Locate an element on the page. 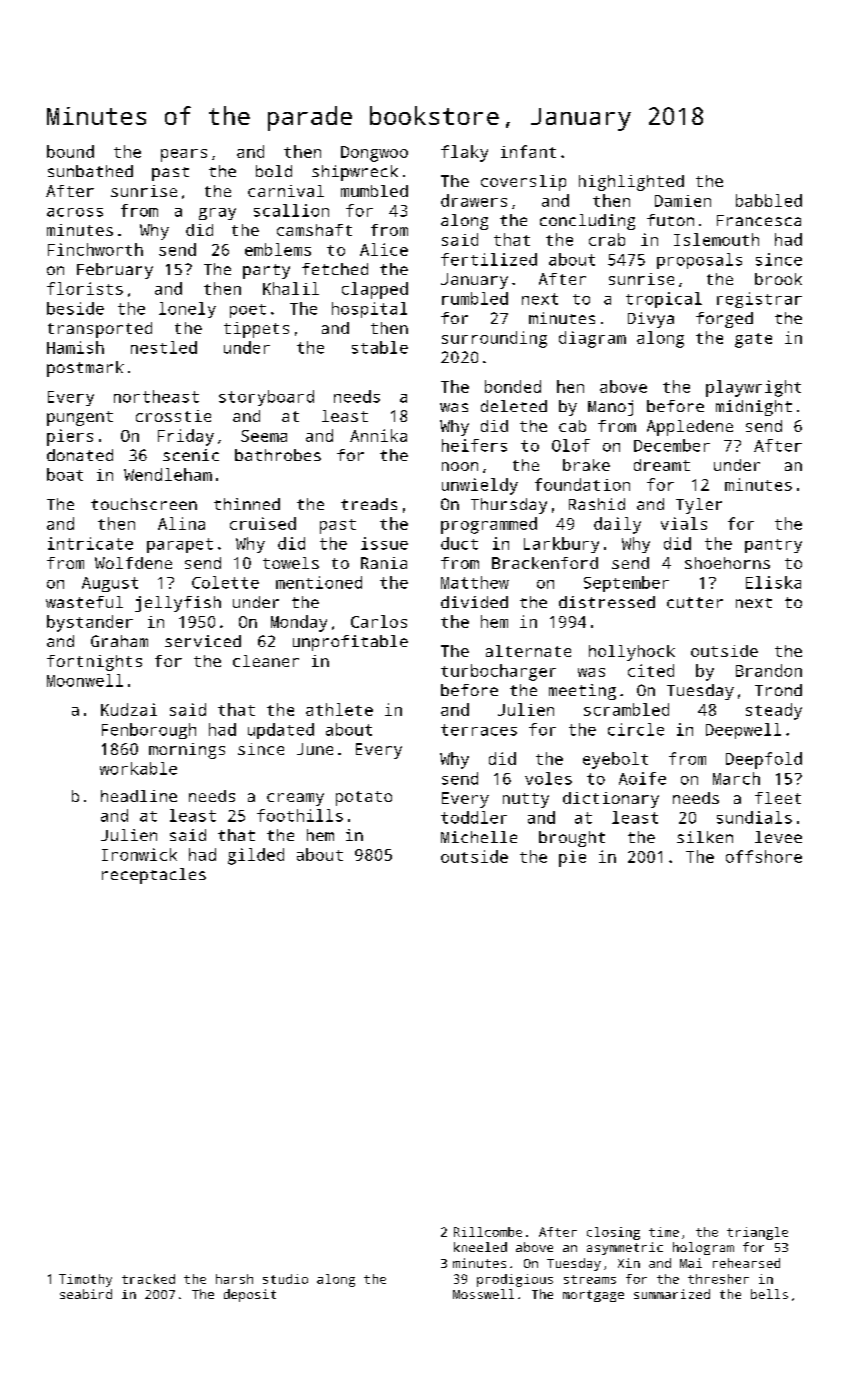 The image size is (849, 1400). brought is located at coordinates (572, 839).
